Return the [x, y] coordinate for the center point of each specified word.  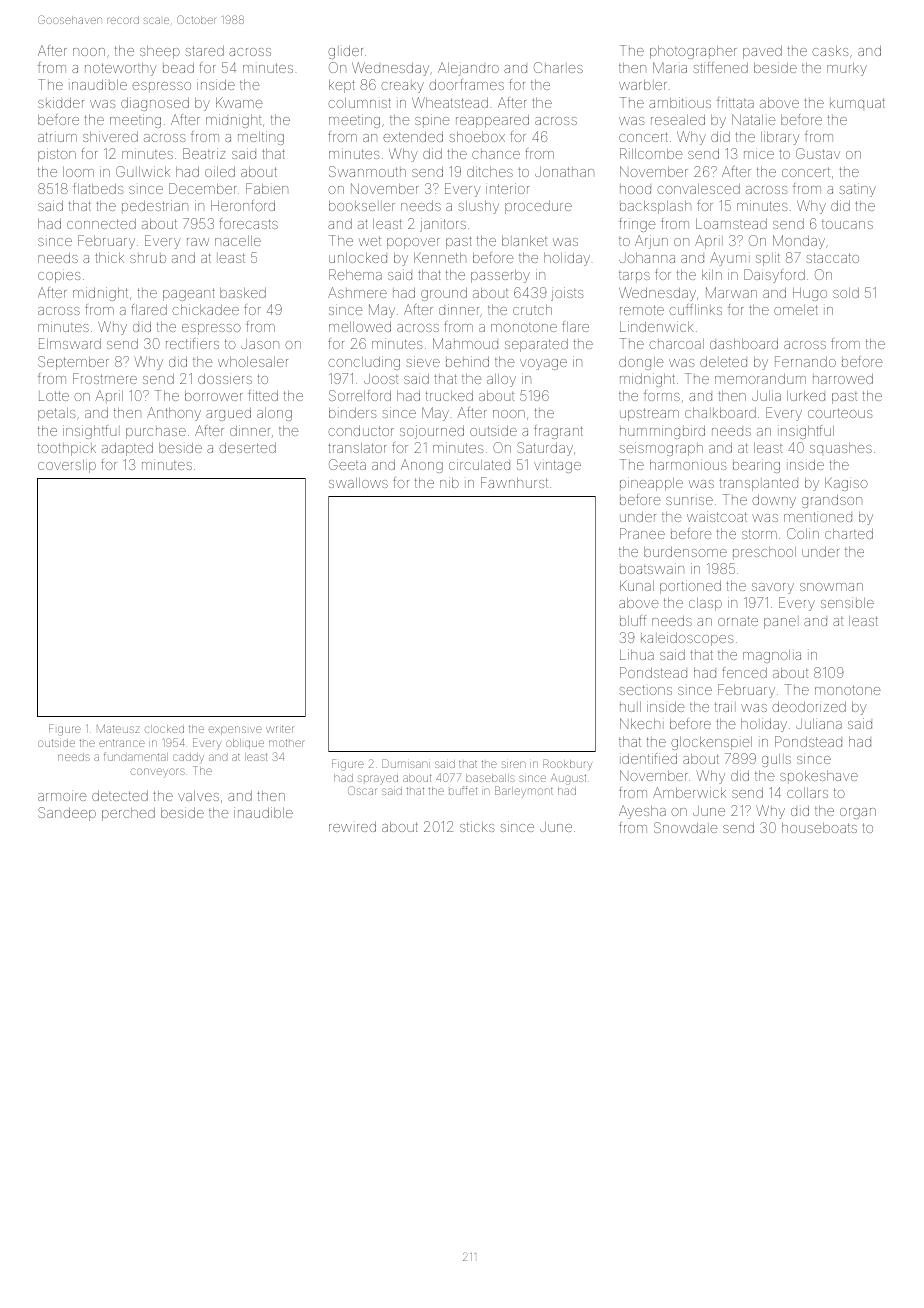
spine [432, 121]
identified [648, 758]
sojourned [432, 432]
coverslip [67, 466]
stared [204, 50]
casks [830, 51]
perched [128, 814]
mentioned [818, 516]
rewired [352, 826]
